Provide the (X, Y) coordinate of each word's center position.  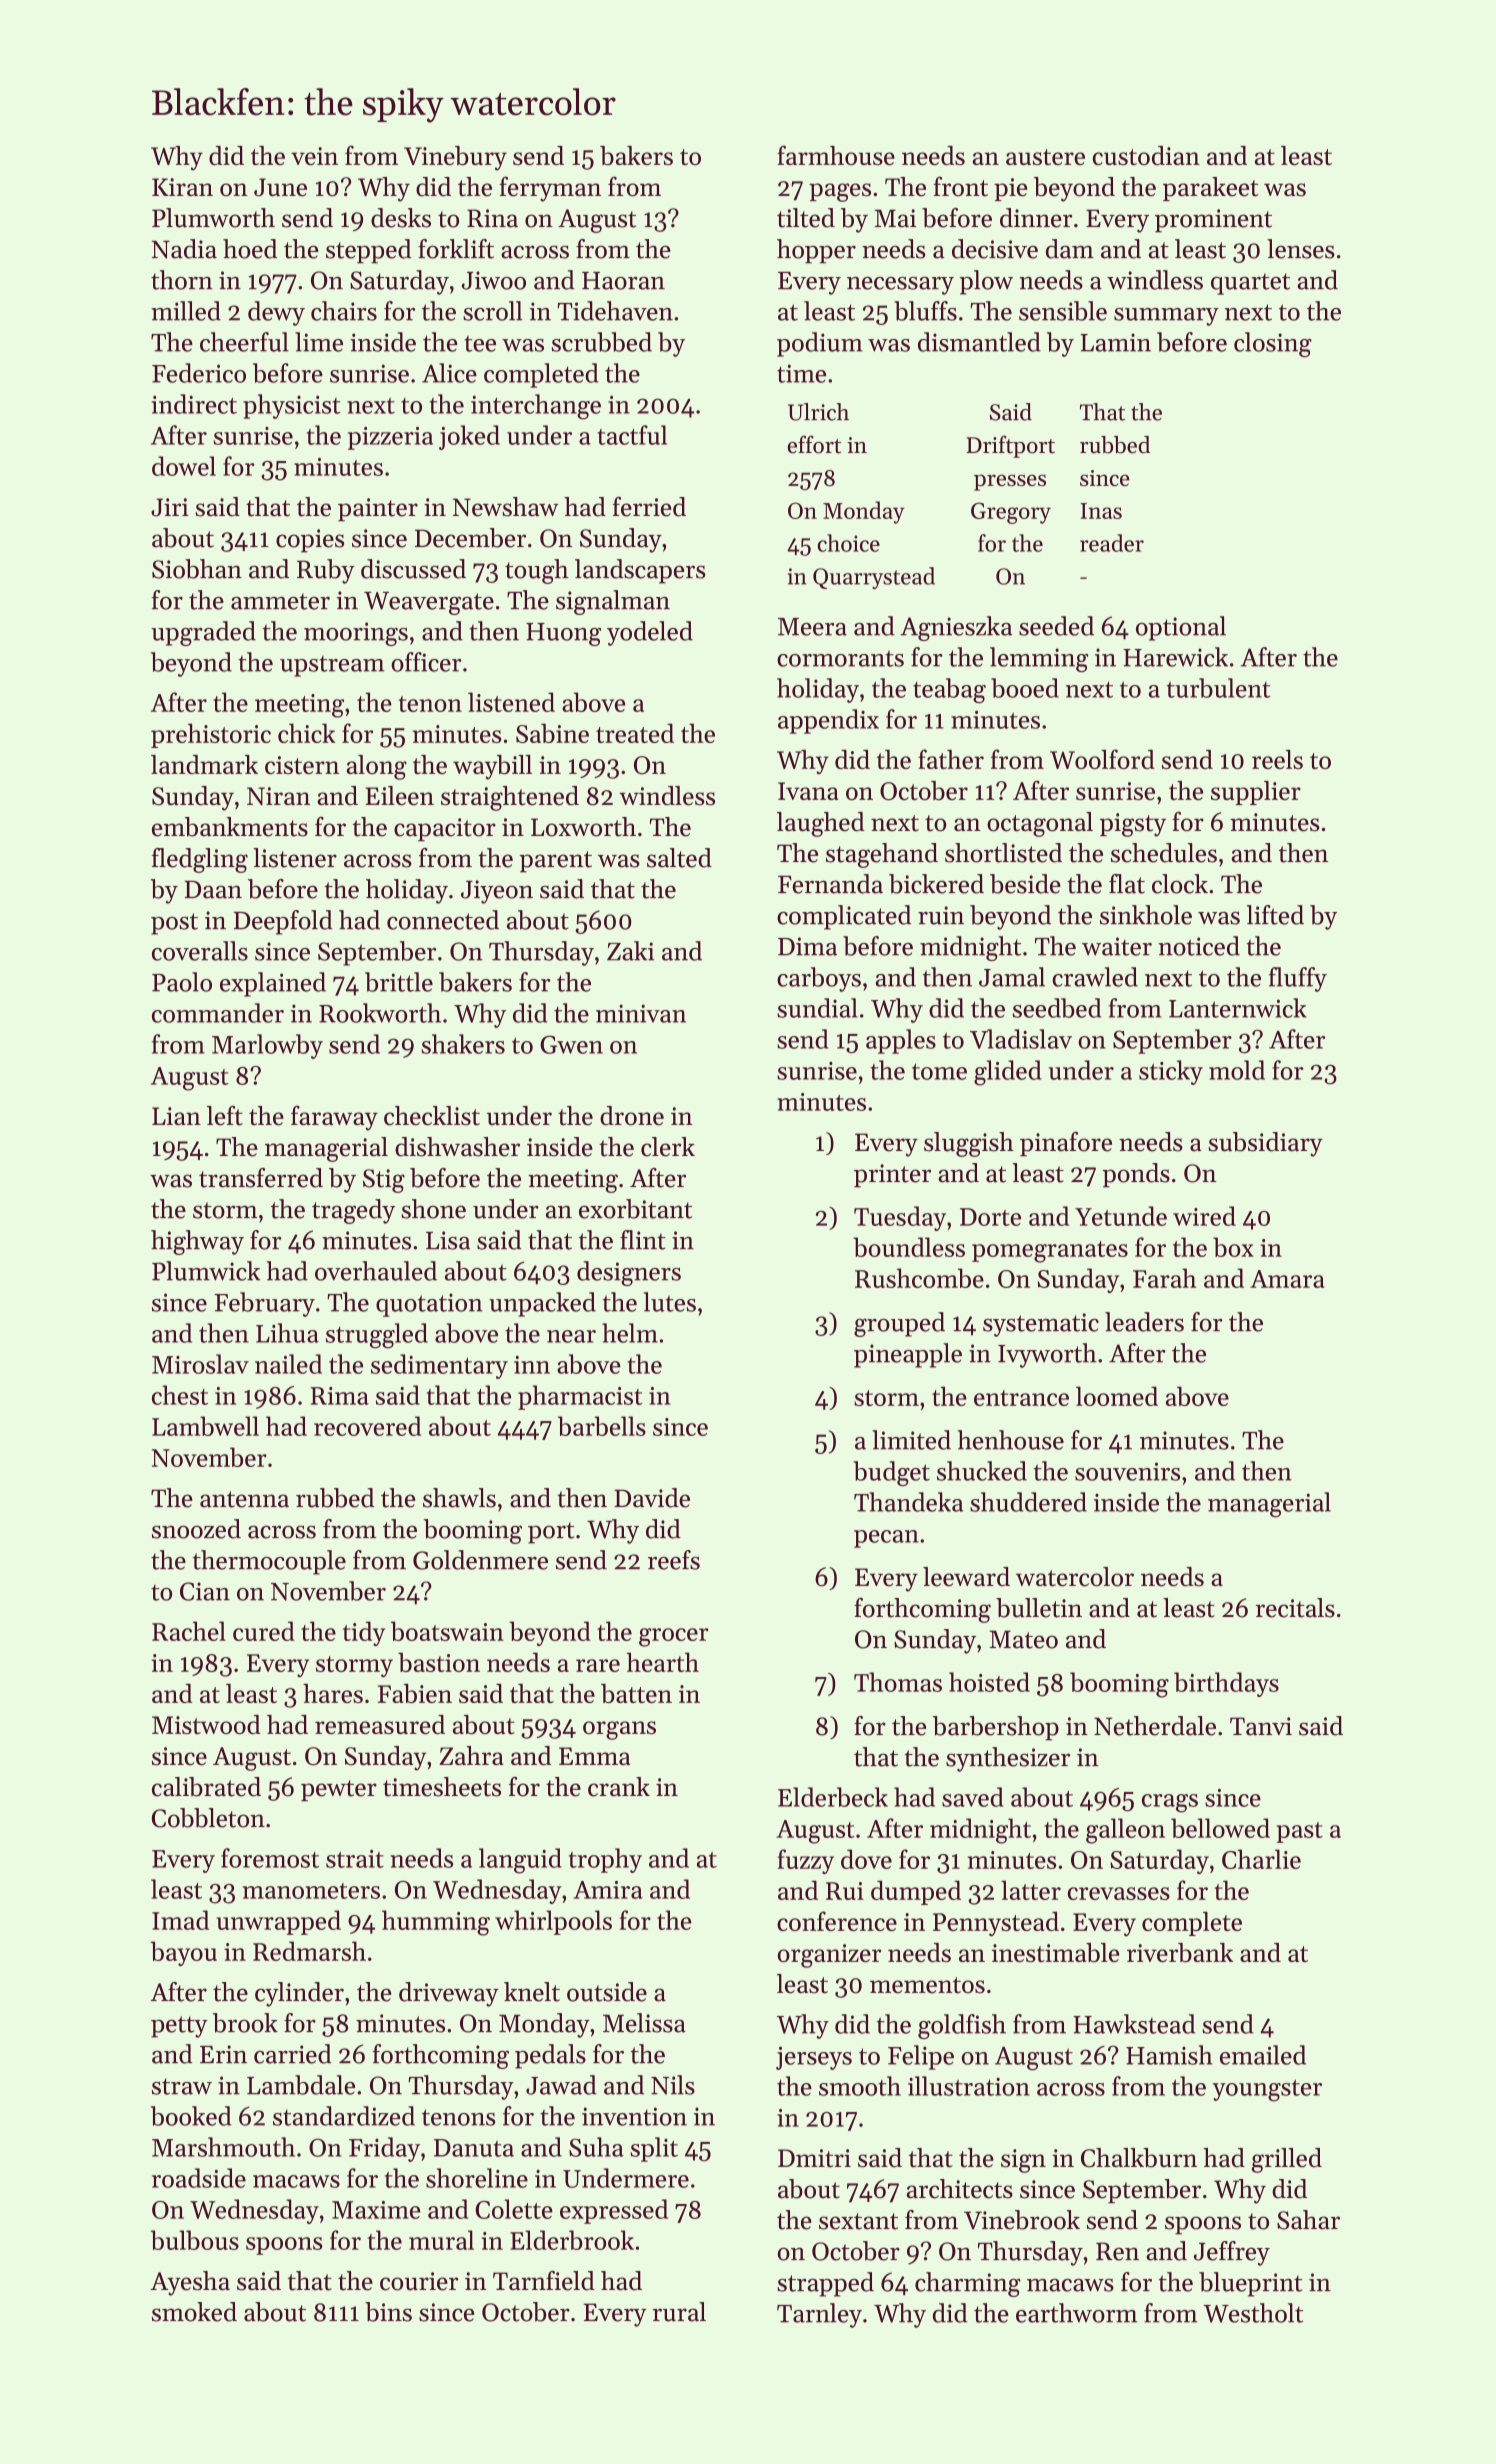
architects (960, 2189)
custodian (1146, 155)
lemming (1039, 659)
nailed (288, 1364)
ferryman (550, 189)
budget (891, 1473)
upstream (332, 666)
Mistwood (206, 1724)
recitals (1295, 1608)
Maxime (376, 2210)
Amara (1287, 1279)
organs (619, 1730)
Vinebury (455, 158)
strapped (825, 2284)
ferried (649, 507)
